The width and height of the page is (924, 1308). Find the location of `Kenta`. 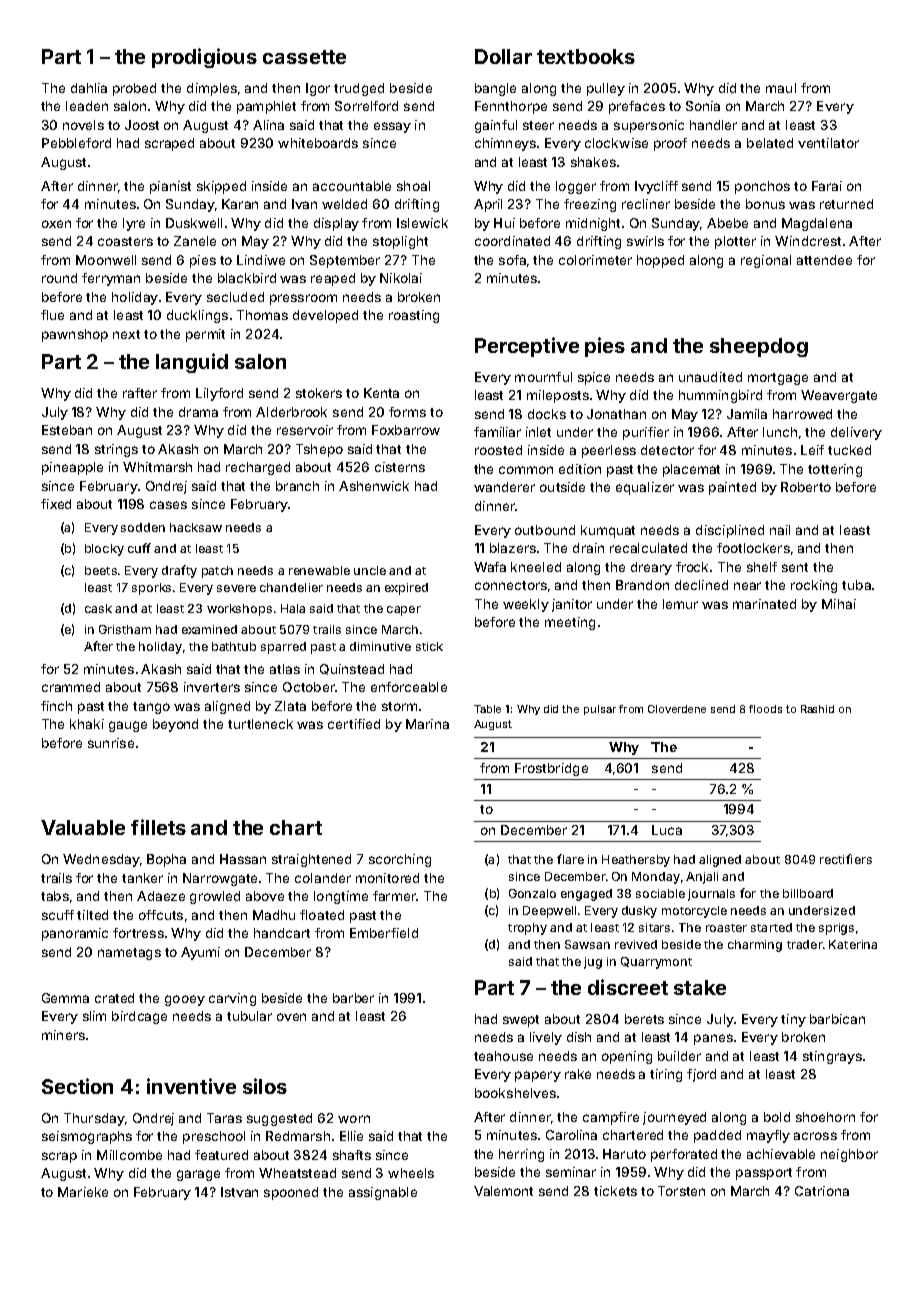

Kenta is located at coordinates (381, 393).
